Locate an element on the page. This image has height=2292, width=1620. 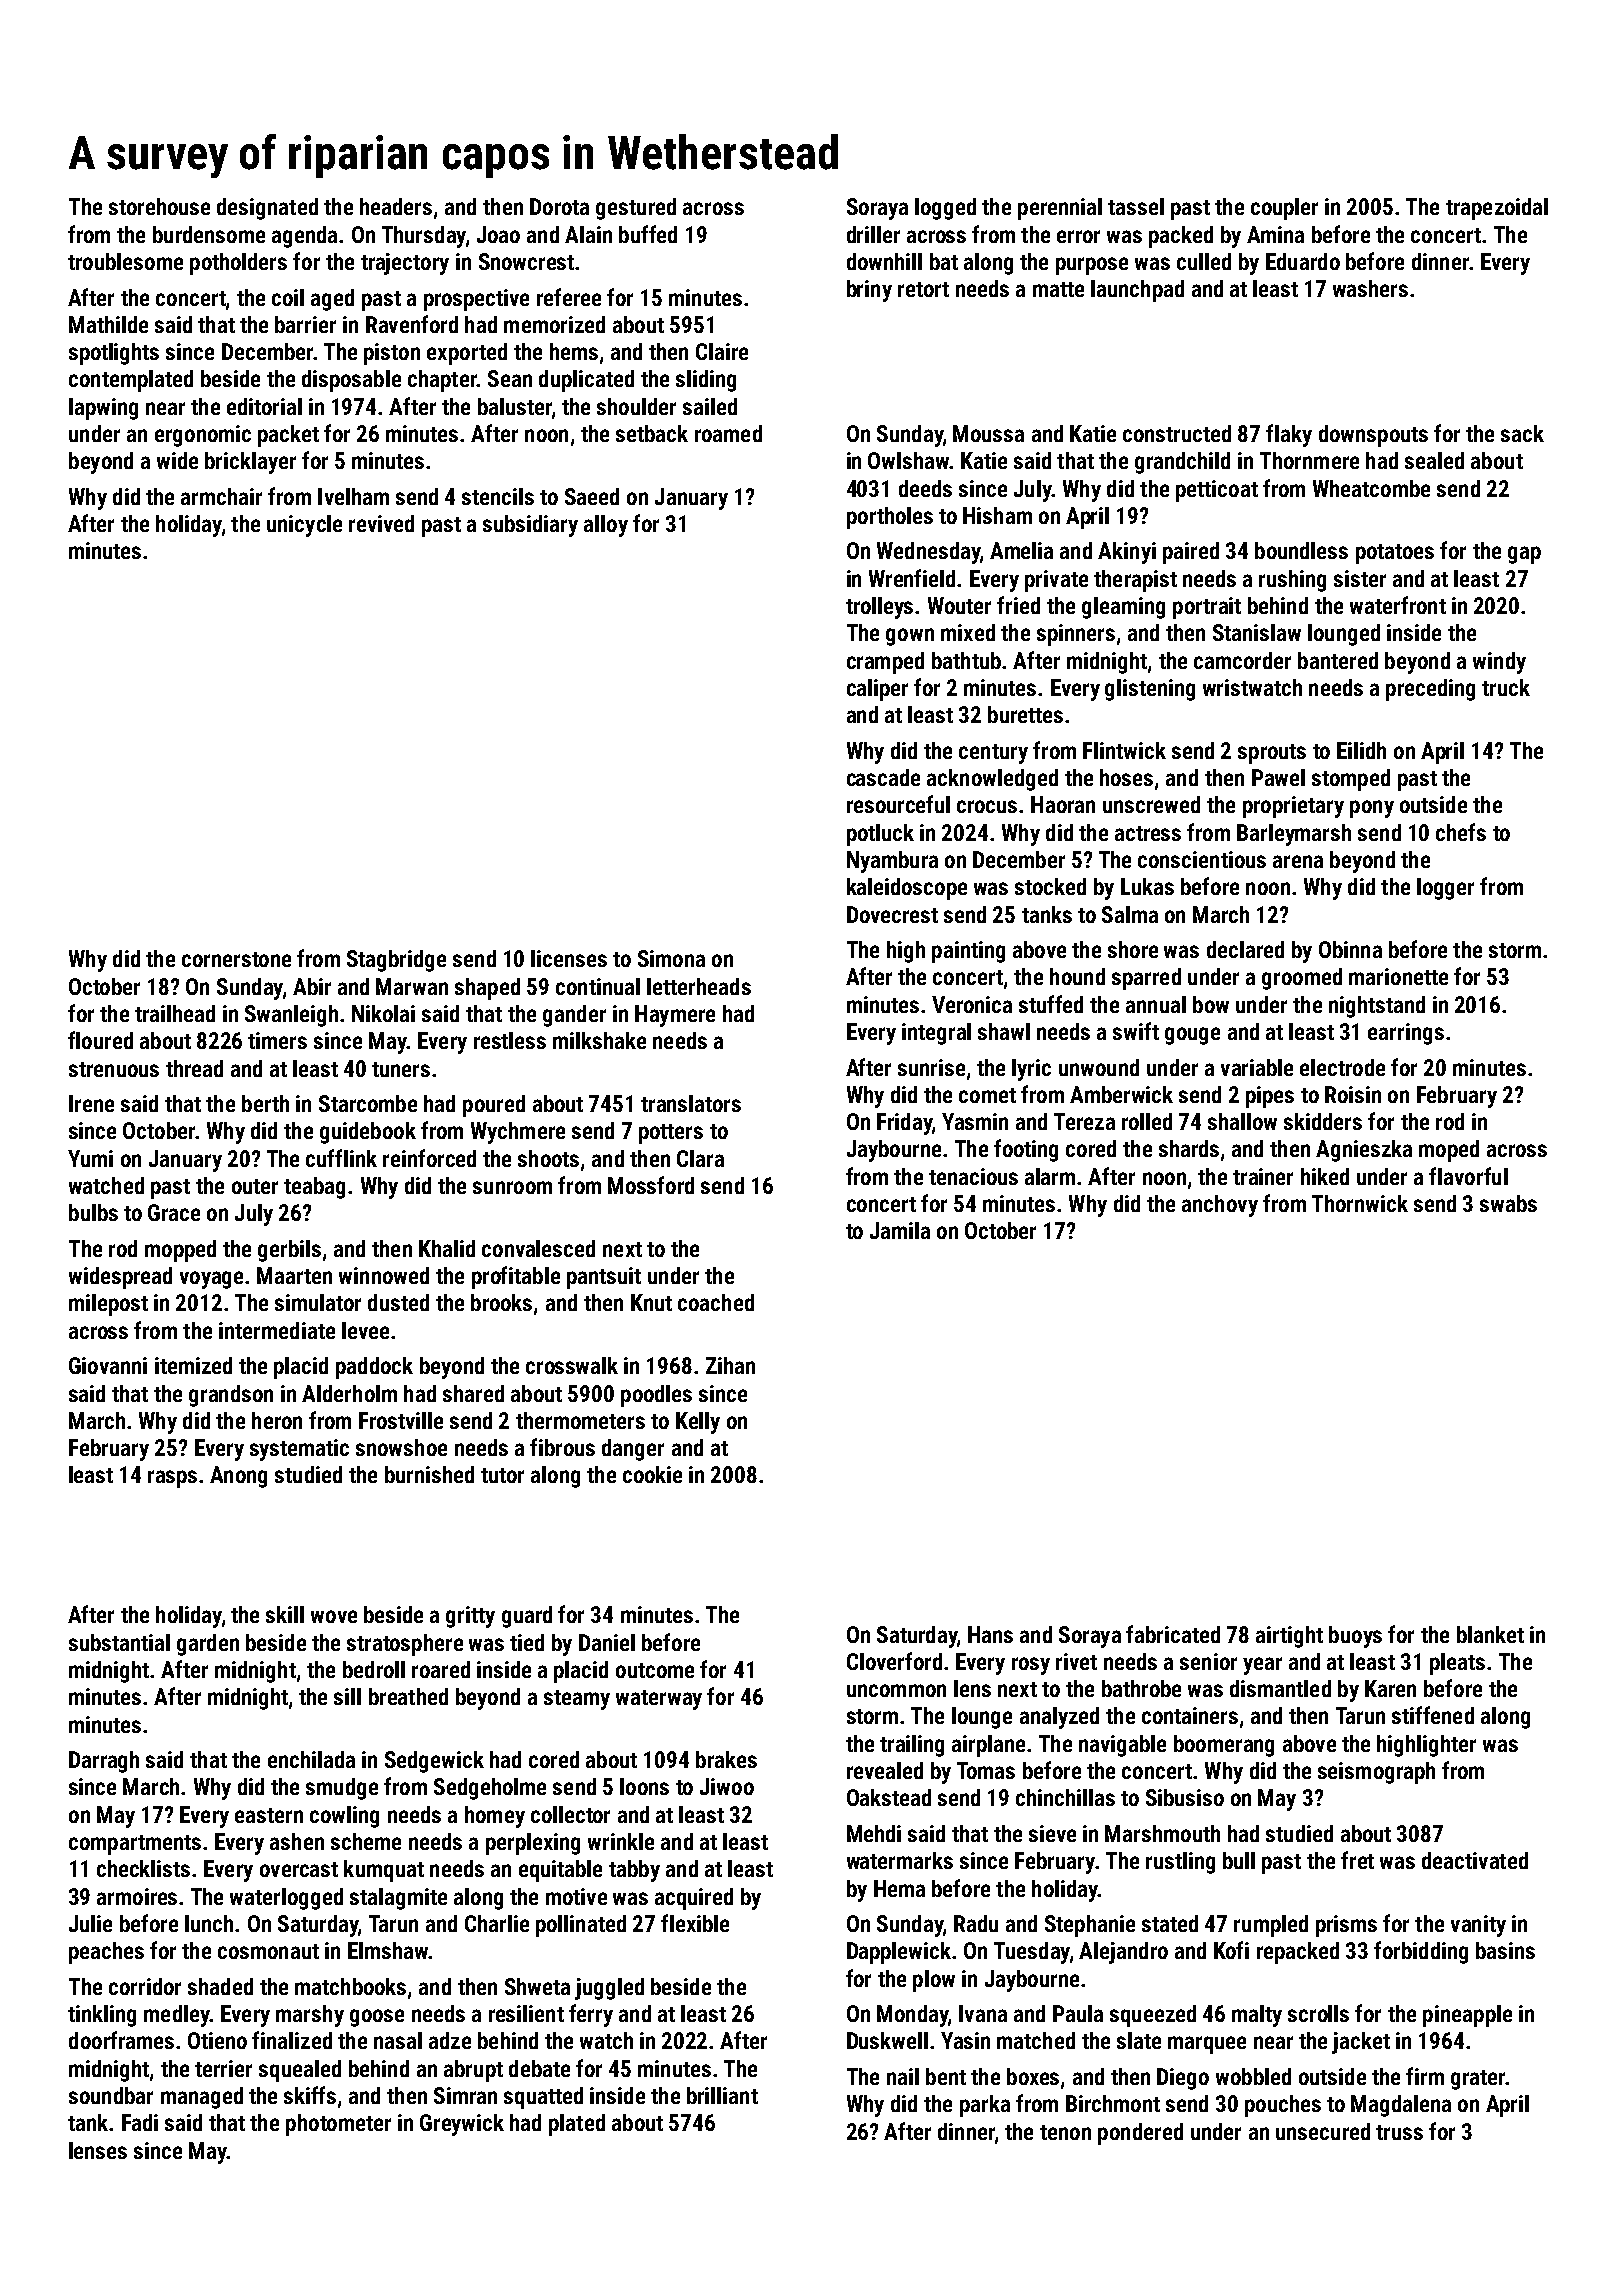
shawl is located at coordinates (1004, 1031).
